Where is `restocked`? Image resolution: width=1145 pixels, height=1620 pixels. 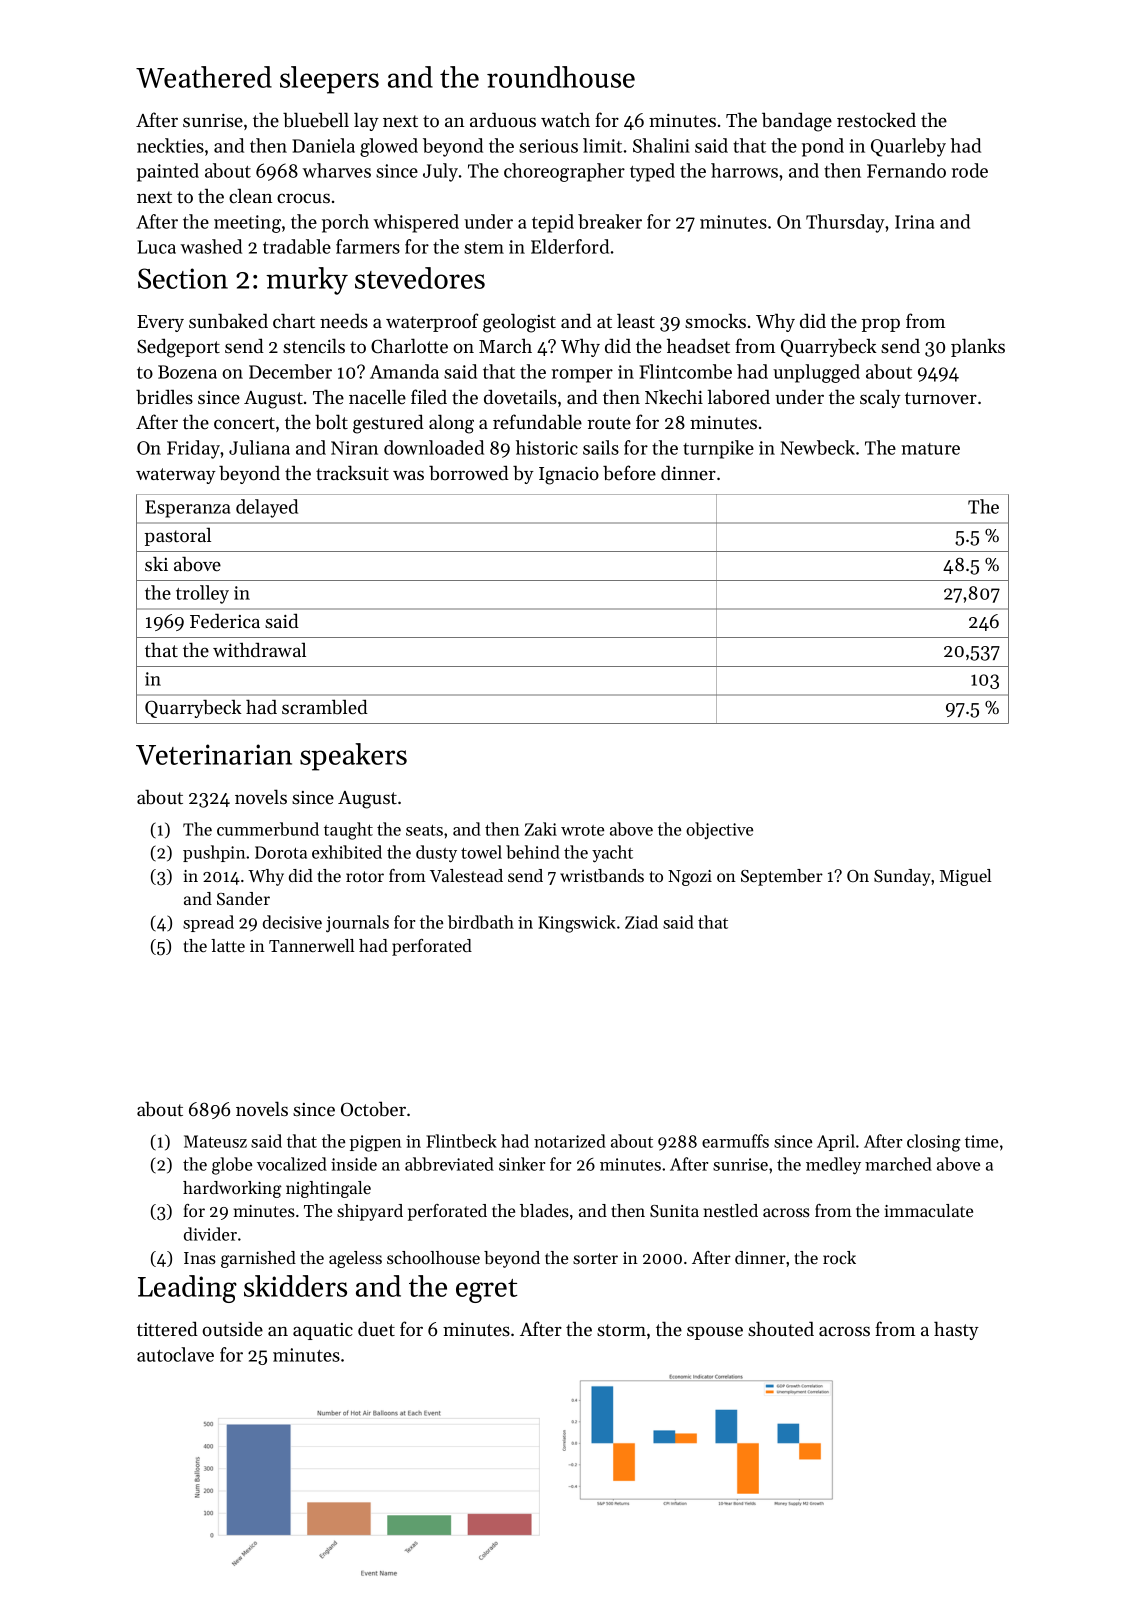
restocked is located at coordinates (876, 120).
